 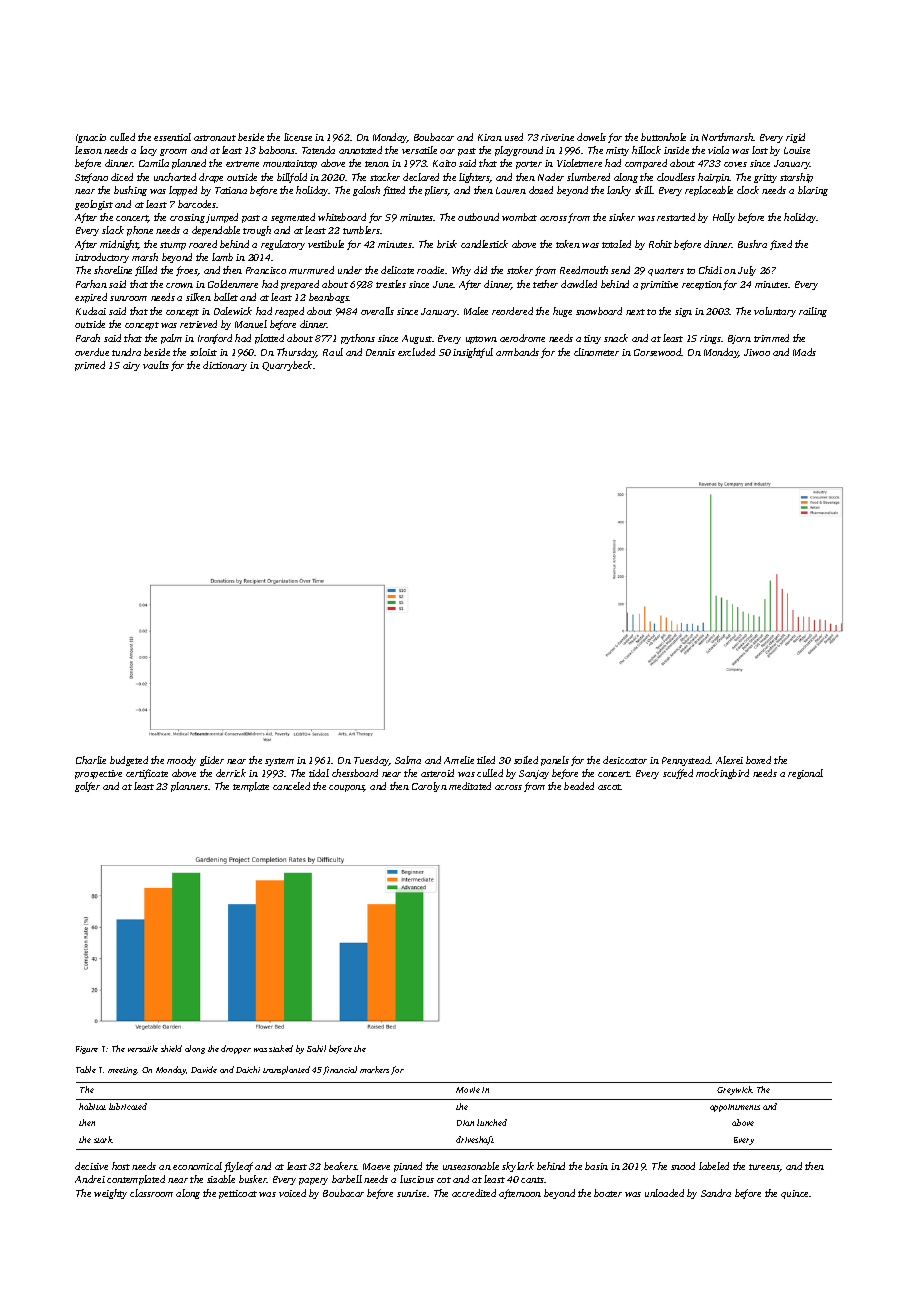 What do you see at coordinates (355, 773) in the image?
I see `chessboard` at bounding box center [355, 773].
